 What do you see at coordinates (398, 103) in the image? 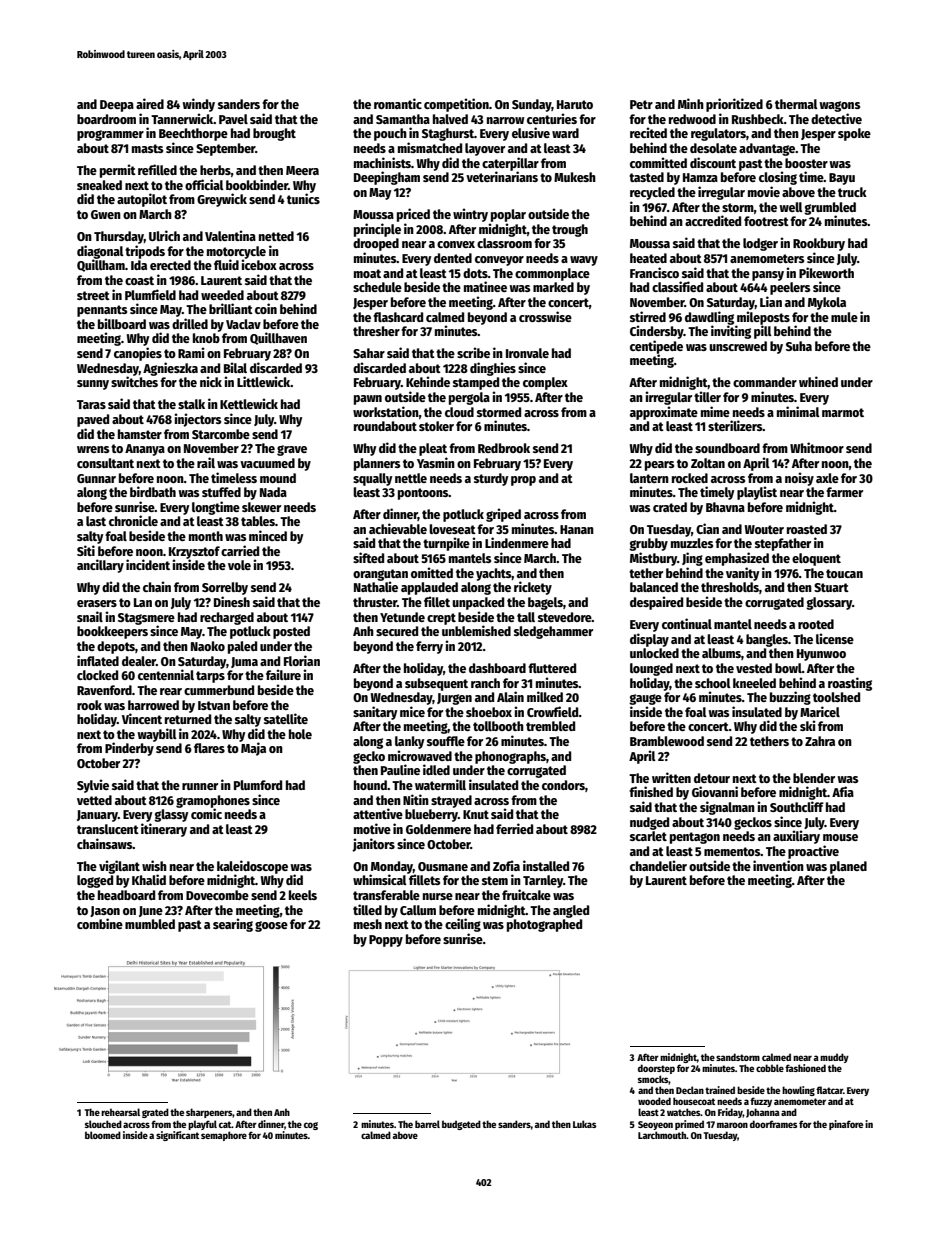
I see `romantic` at bounding box center [398, 103].
